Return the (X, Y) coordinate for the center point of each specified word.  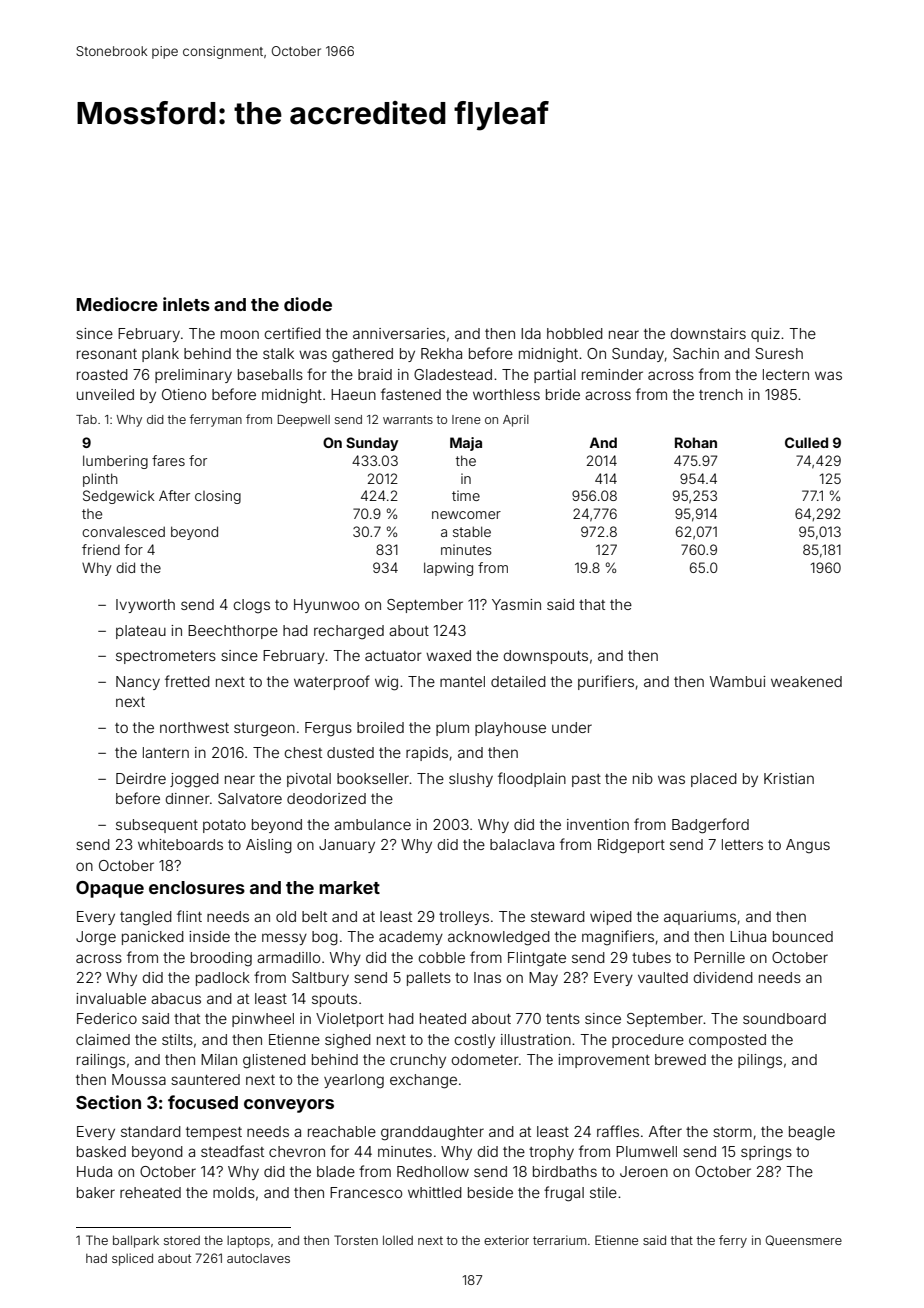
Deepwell (304, 421)
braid (375, 374)
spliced (132, 1259)
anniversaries (399, 333)
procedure (648, 1041)
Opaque (110, 889)
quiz (765, 335)
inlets (186, 304)
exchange (423, 1081)
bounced (803, 936)
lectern (786, 374)
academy (411, 938)
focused (203, 1102)
